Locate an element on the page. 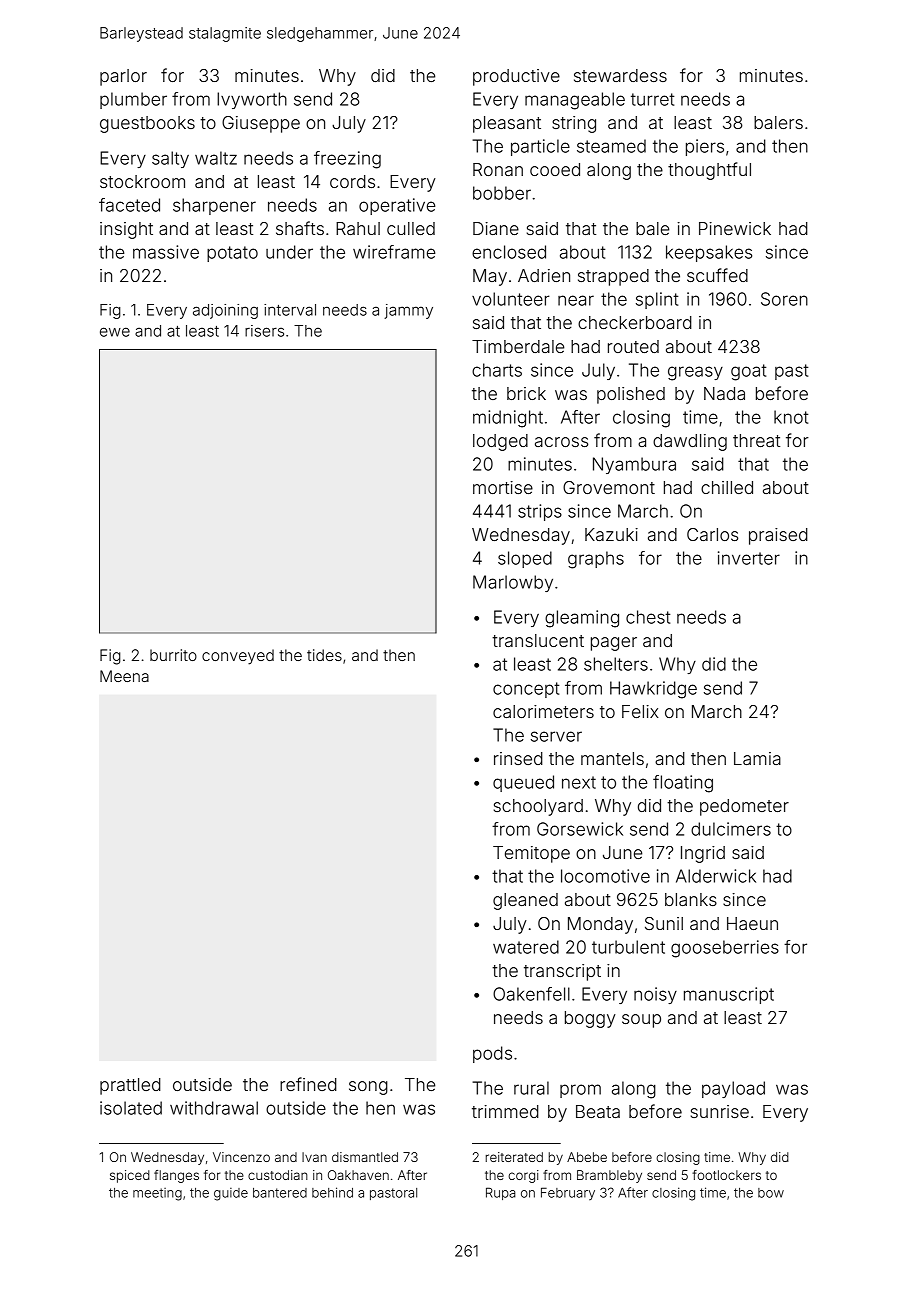 This page has width=908, height=1316. payload is located at coordinates (733, 1089).
